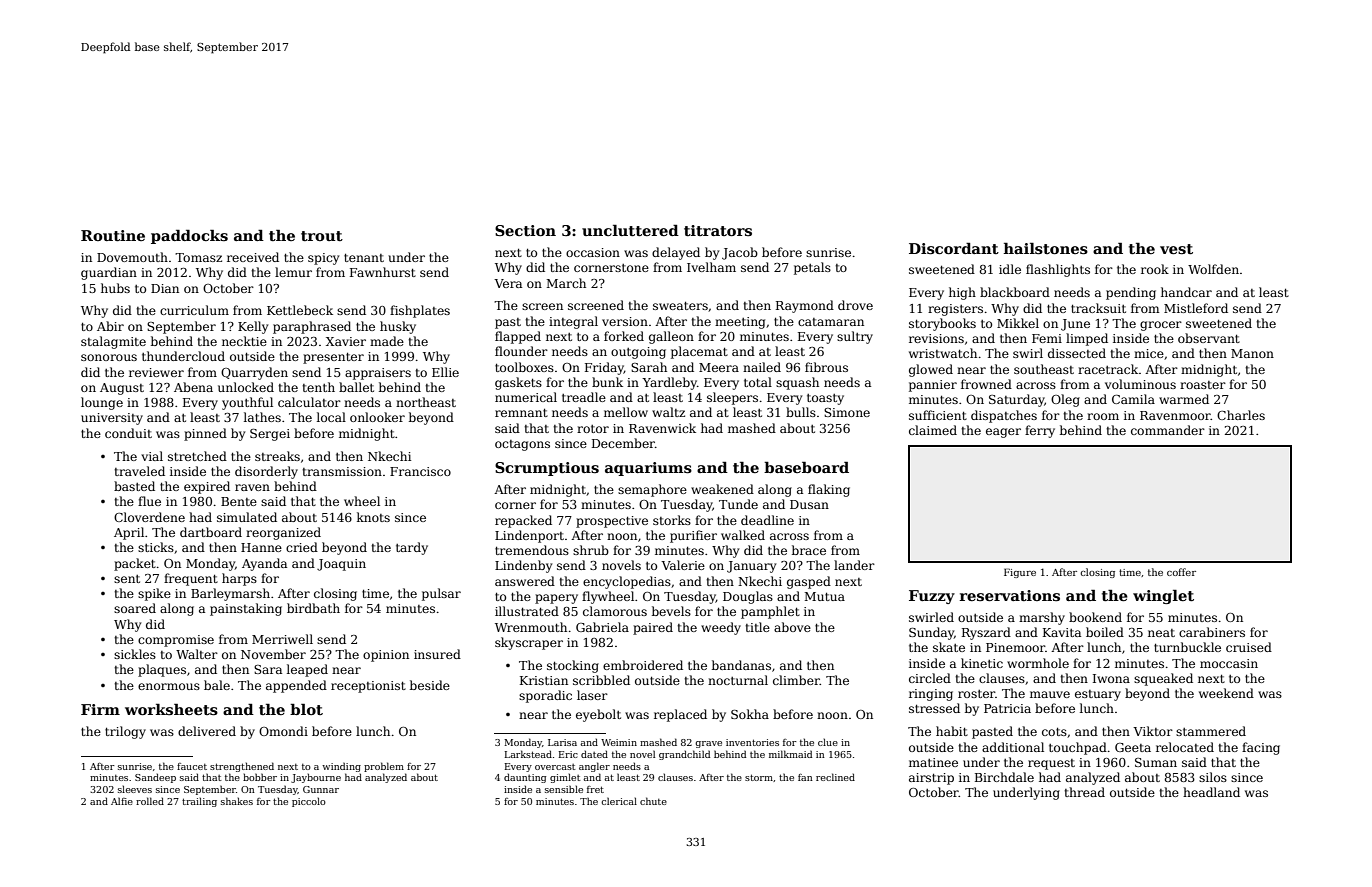 This document has width=1372, height=887. Describe the element at coordinates (112, 419) in the document. I see `university` at that location.
